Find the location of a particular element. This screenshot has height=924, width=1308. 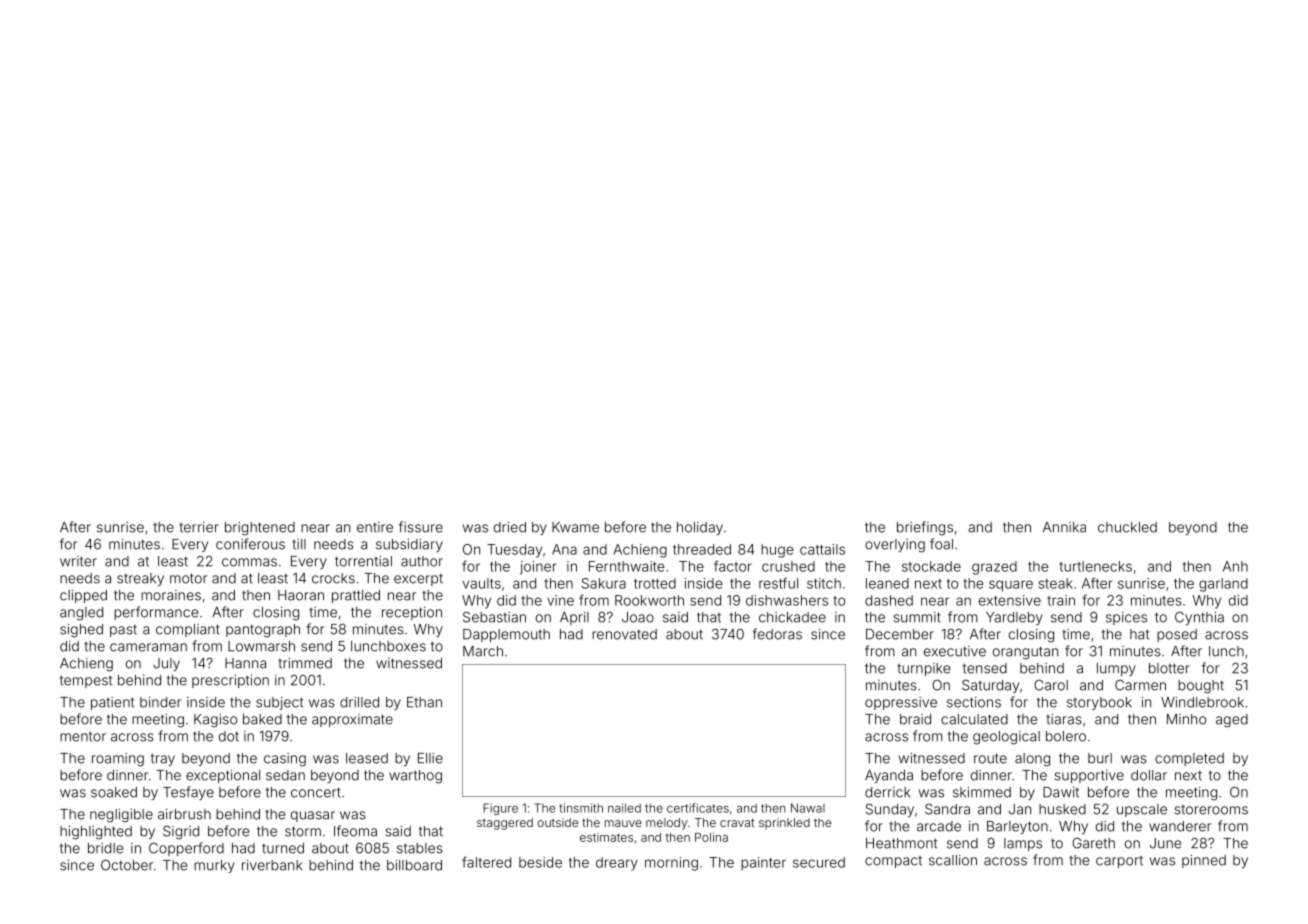

mentor is located at coordinates (83, 736).
